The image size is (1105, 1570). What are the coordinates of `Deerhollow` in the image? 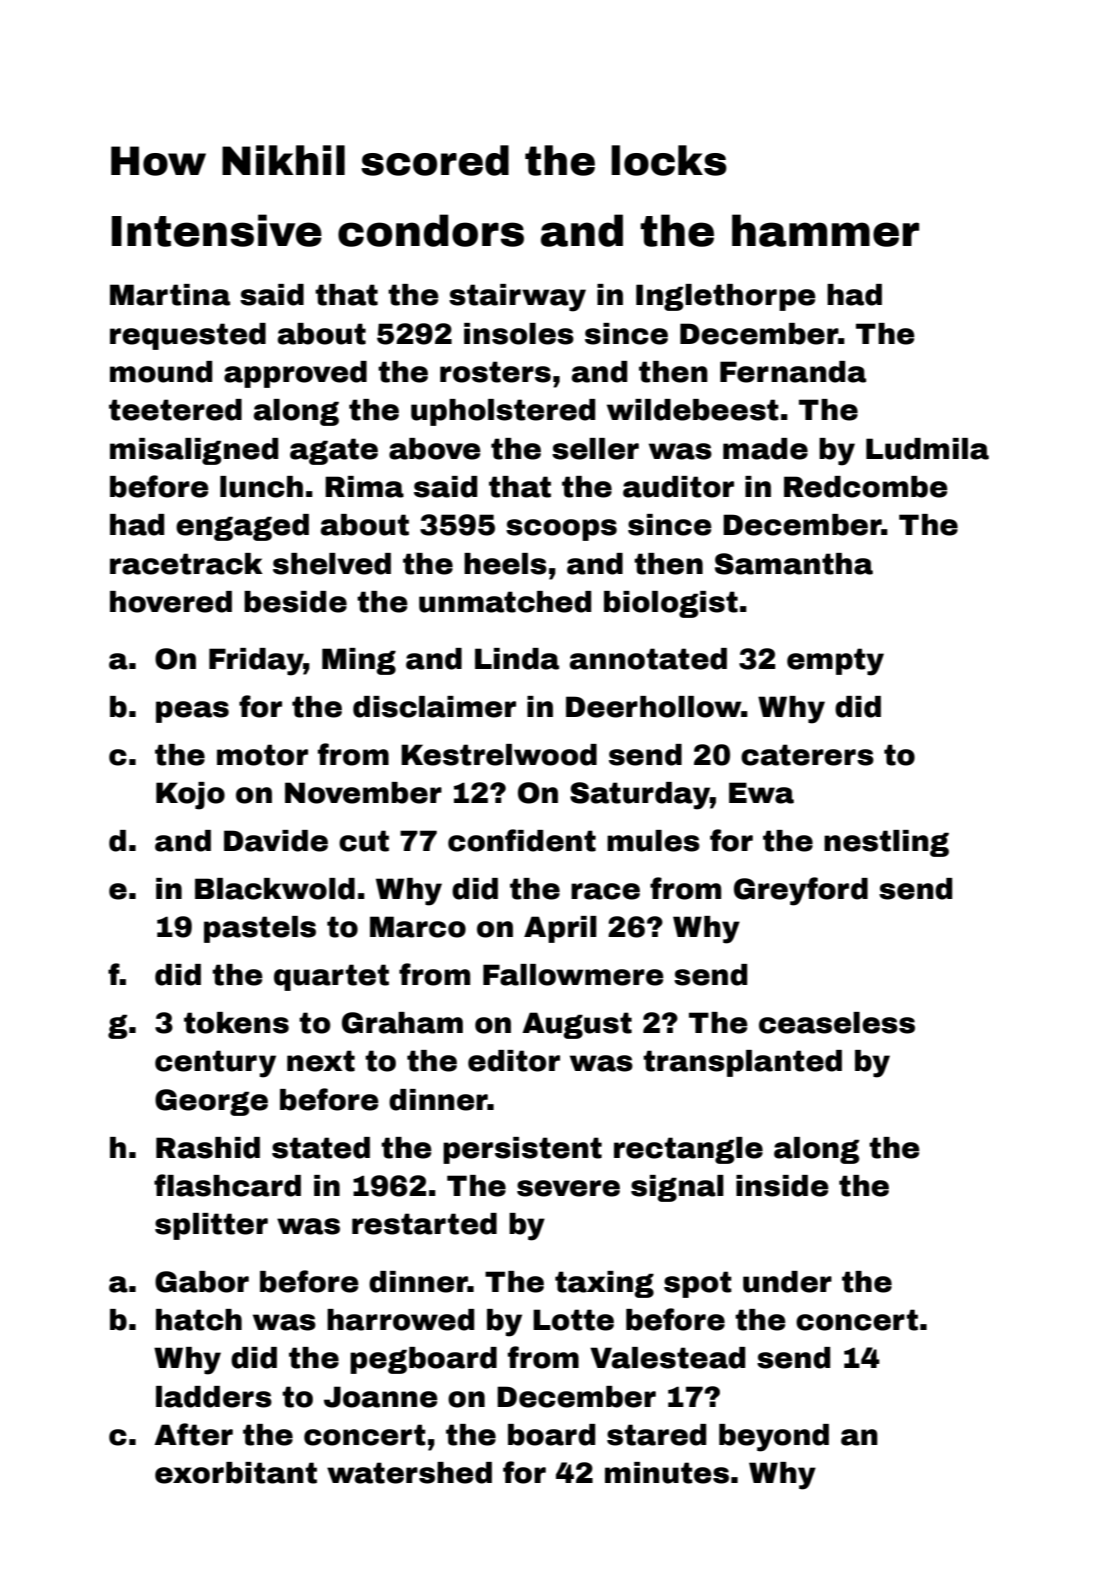 It's located at (653, 707).
